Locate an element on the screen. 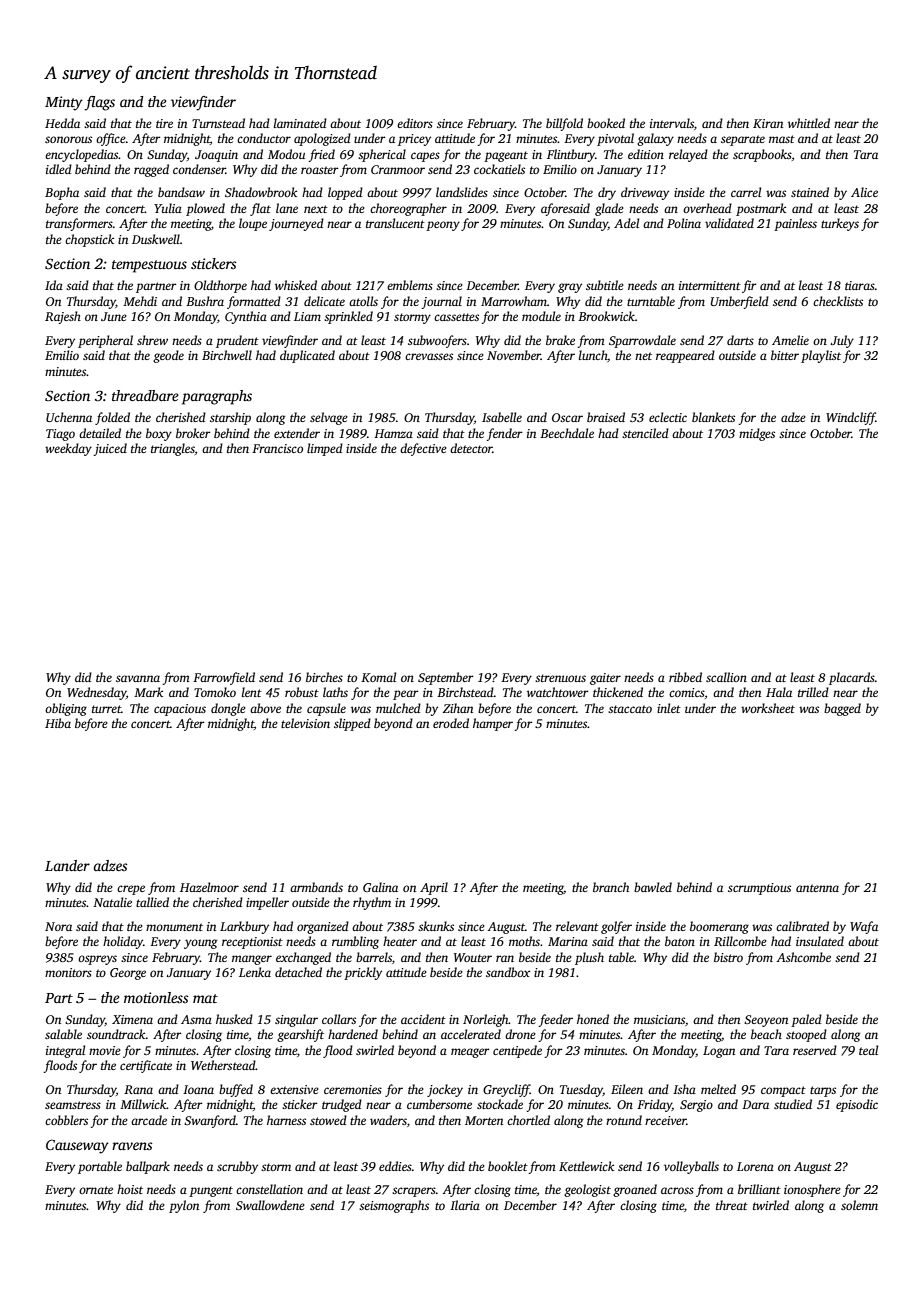  placards is located at coordinates (852, 678).
